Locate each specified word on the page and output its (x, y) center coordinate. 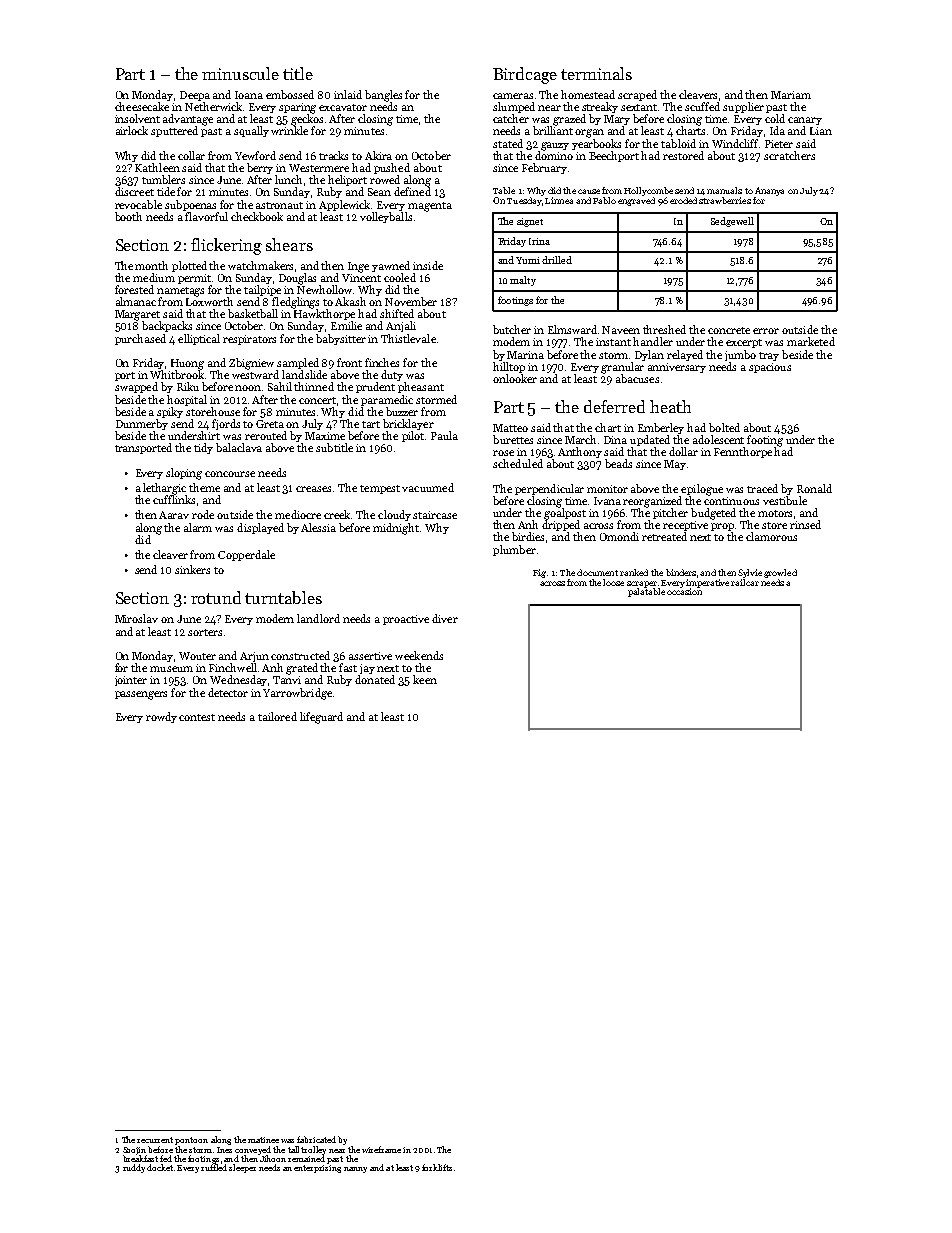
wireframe (381, 1149)
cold (775, 118)
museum (171, 669)
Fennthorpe (743, 452)
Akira (378, 155)
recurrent (155, 1140)
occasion (684, 591)
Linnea (559, 200)
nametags (180, 292)
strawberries (725, 200)
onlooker (515, 378)
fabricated (316, 1139)
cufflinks (174, 499)
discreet (134, 191)
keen (425, 679)
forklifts (437, 1167)
